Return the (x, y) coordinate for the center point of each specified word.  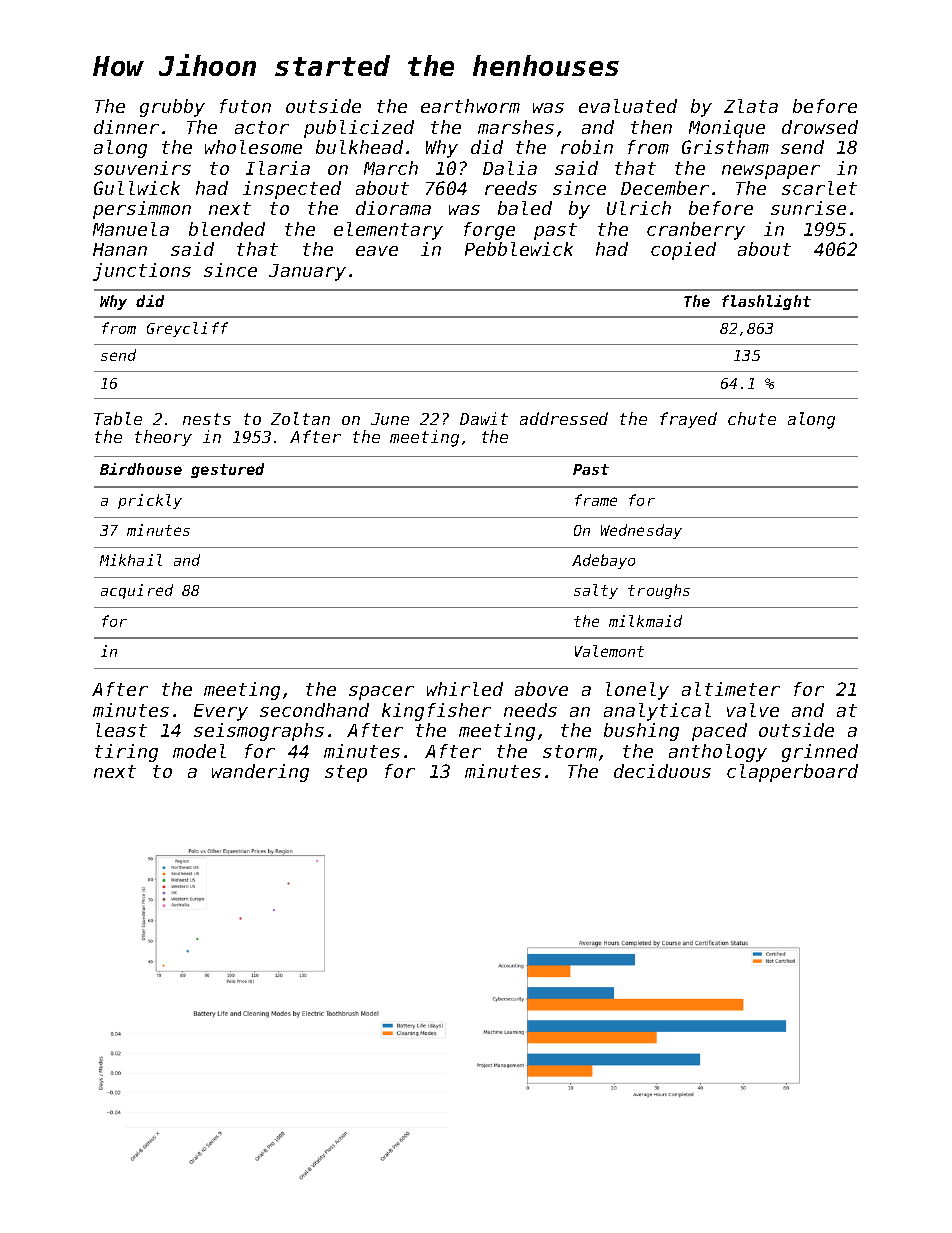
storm (570, 751)
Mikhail (131, 560)
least (121, 730)
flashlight (766, 302)
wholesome (253, 147)
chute (752, 418)
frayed (688, 420)
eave (377, 251)
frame (596, 500)
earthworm (470, 106)
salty (596, 591)
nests (207, 419)
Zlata (751, 106)
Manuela (131, 229)
